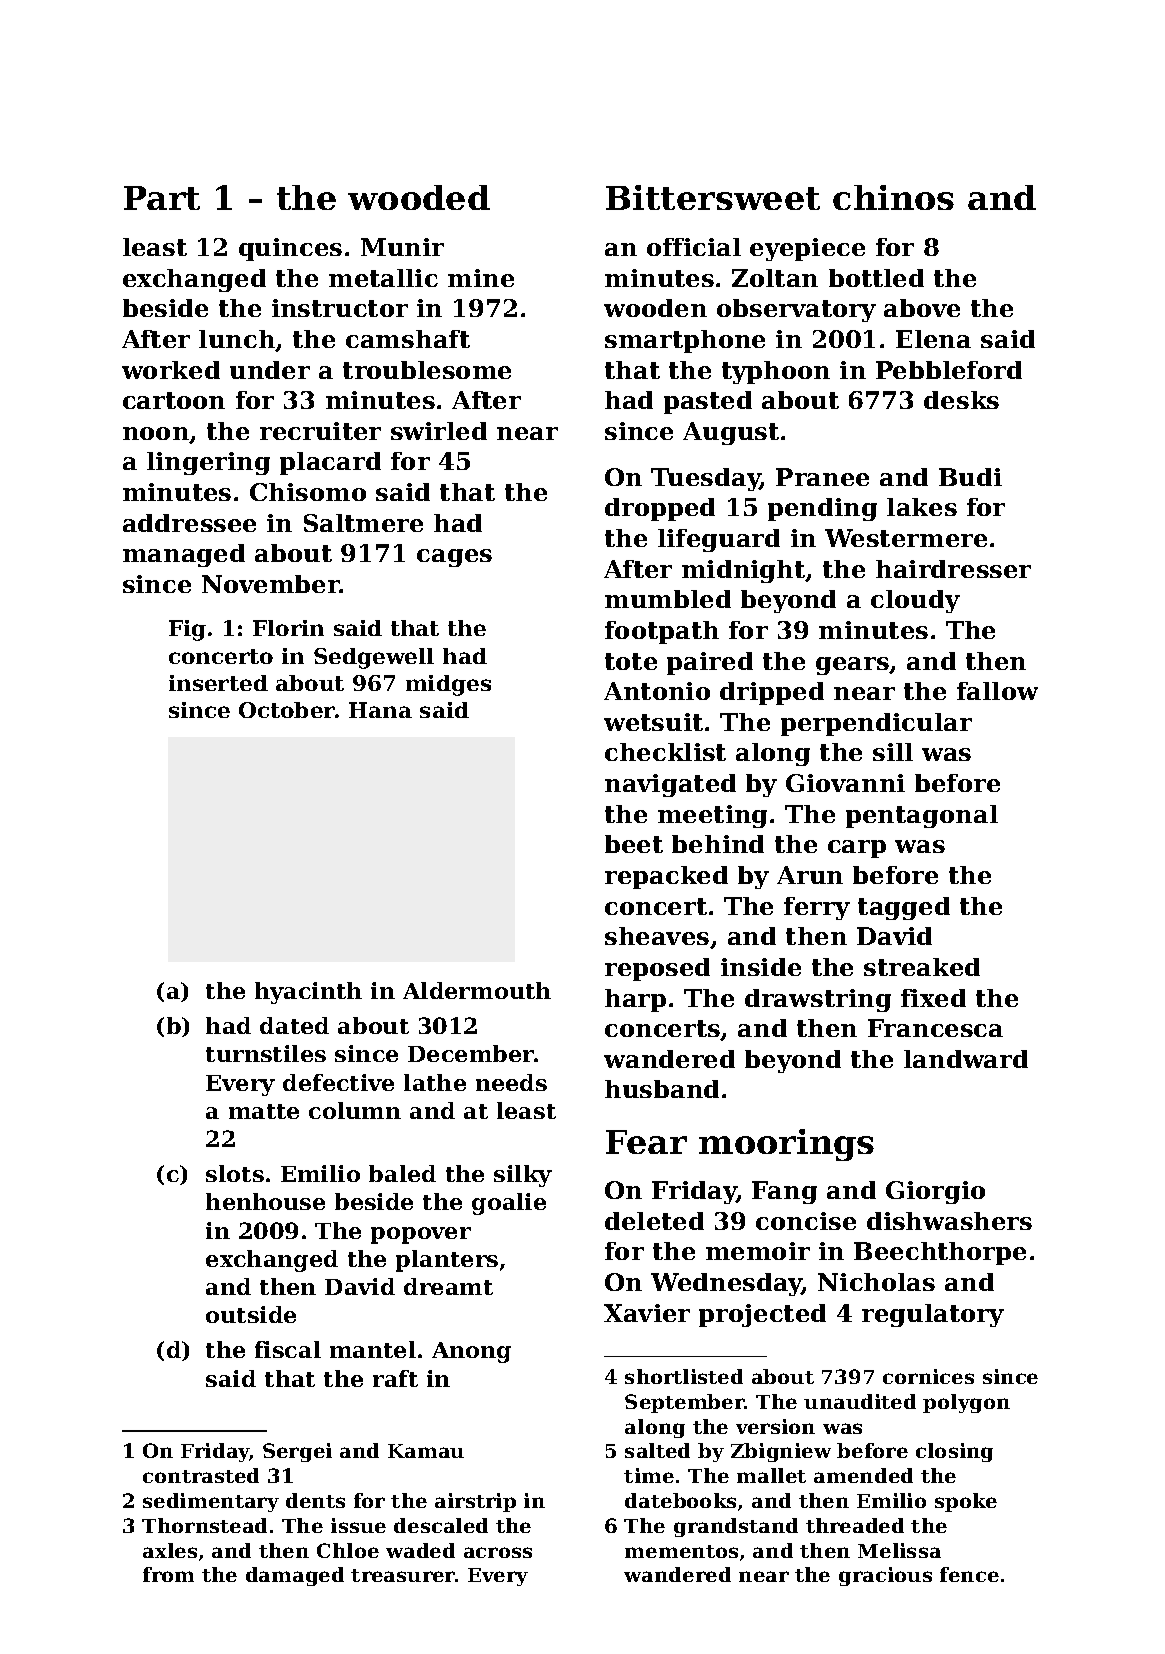 The width and height of the page is (1165, 1654). What do you see at coordinates (439, 431) in the page?
I see `swirled` at bounding box center [439, 431].
